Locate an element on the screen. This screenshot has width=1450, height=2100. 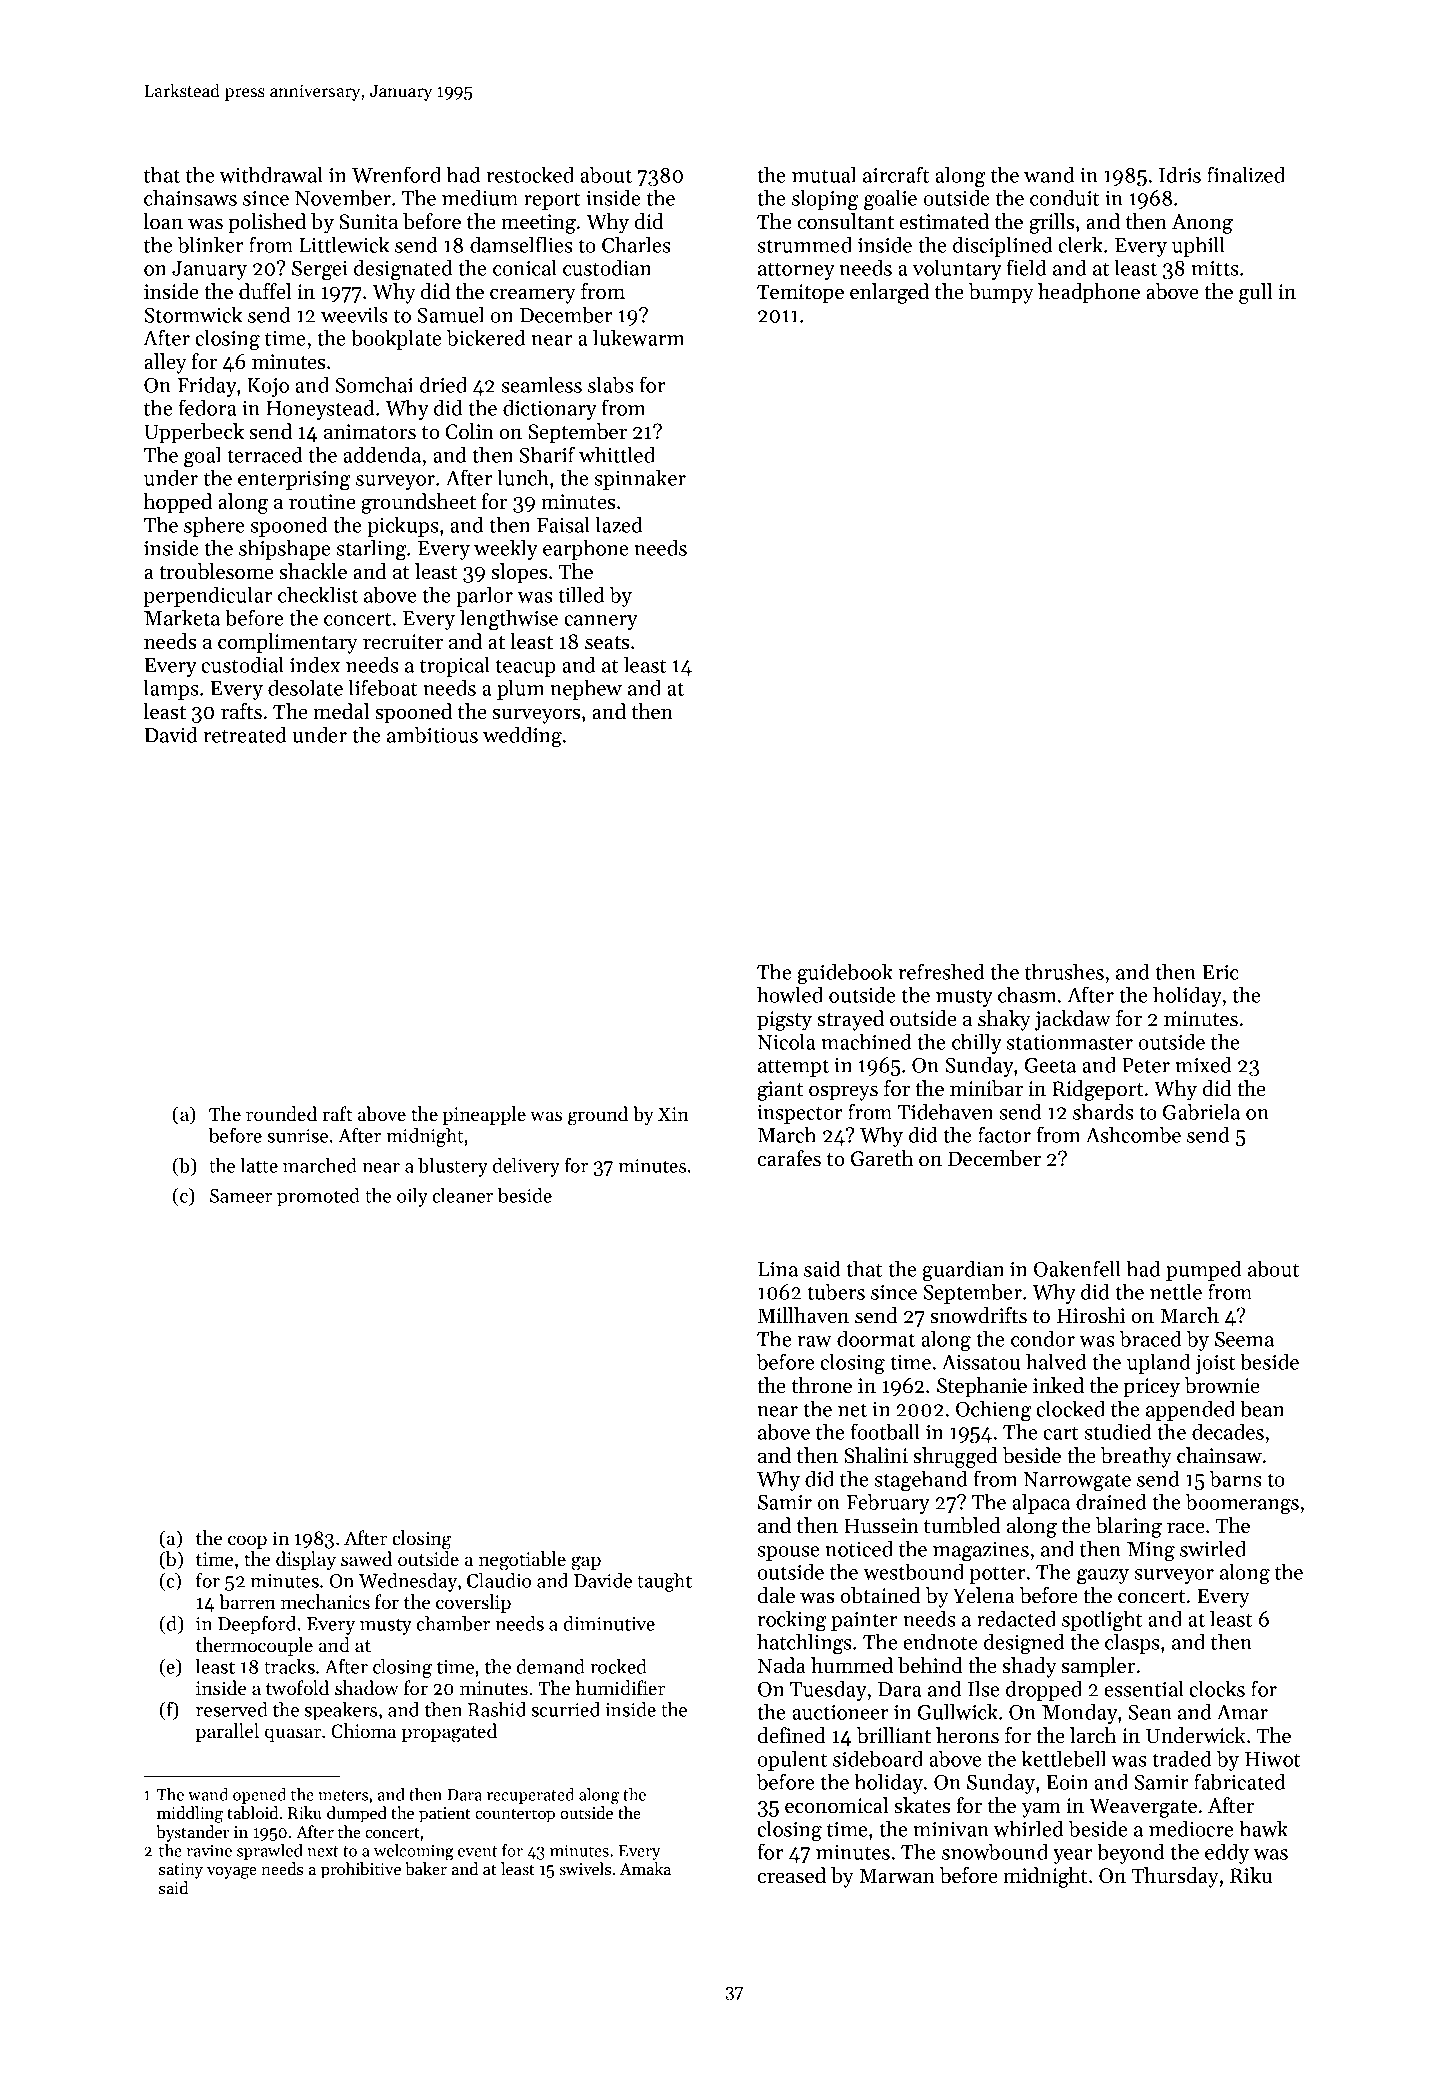
report is located at coordinates (552, 201).
